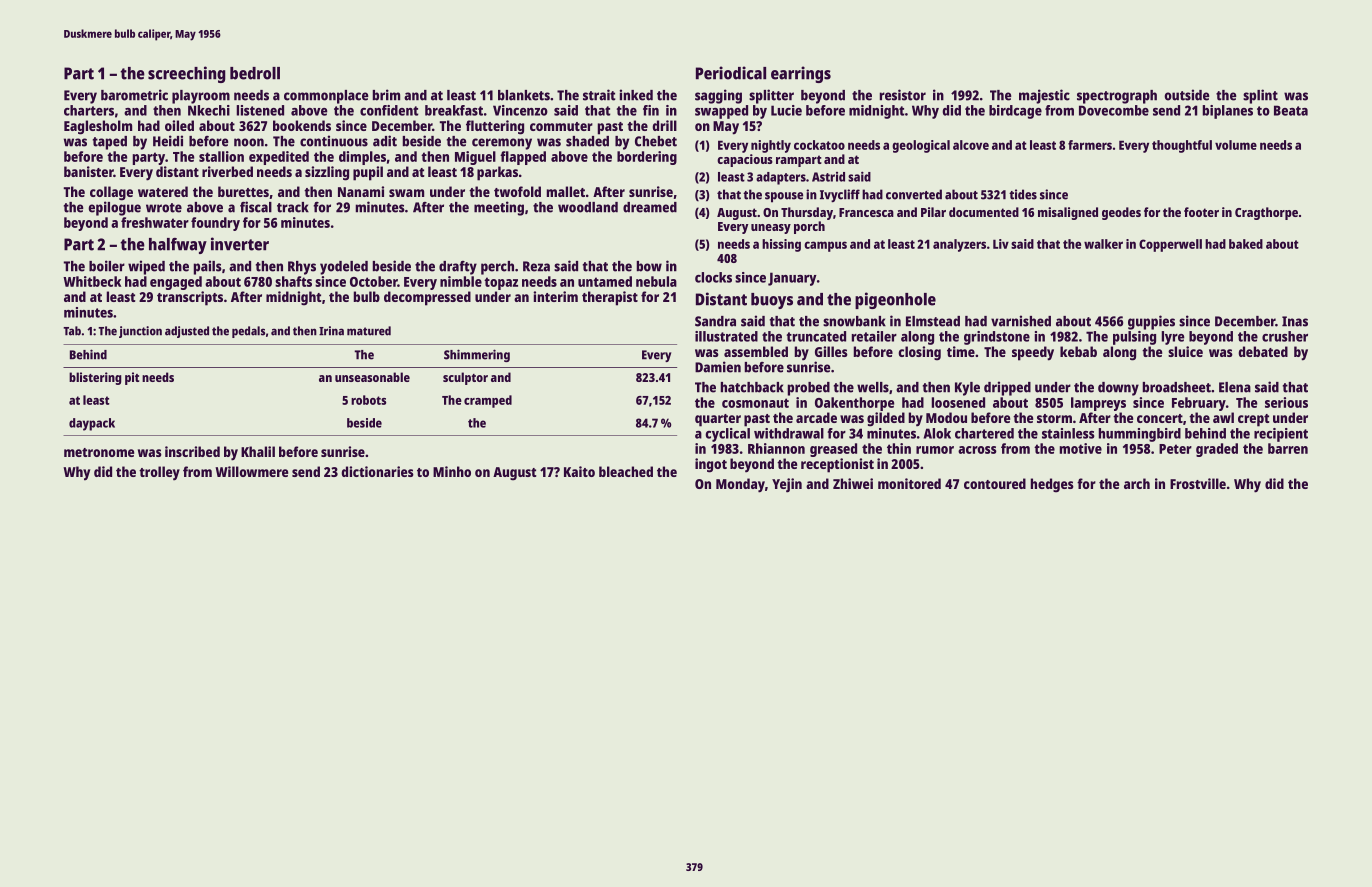  I want to click on Monday, so click(740, 485).
